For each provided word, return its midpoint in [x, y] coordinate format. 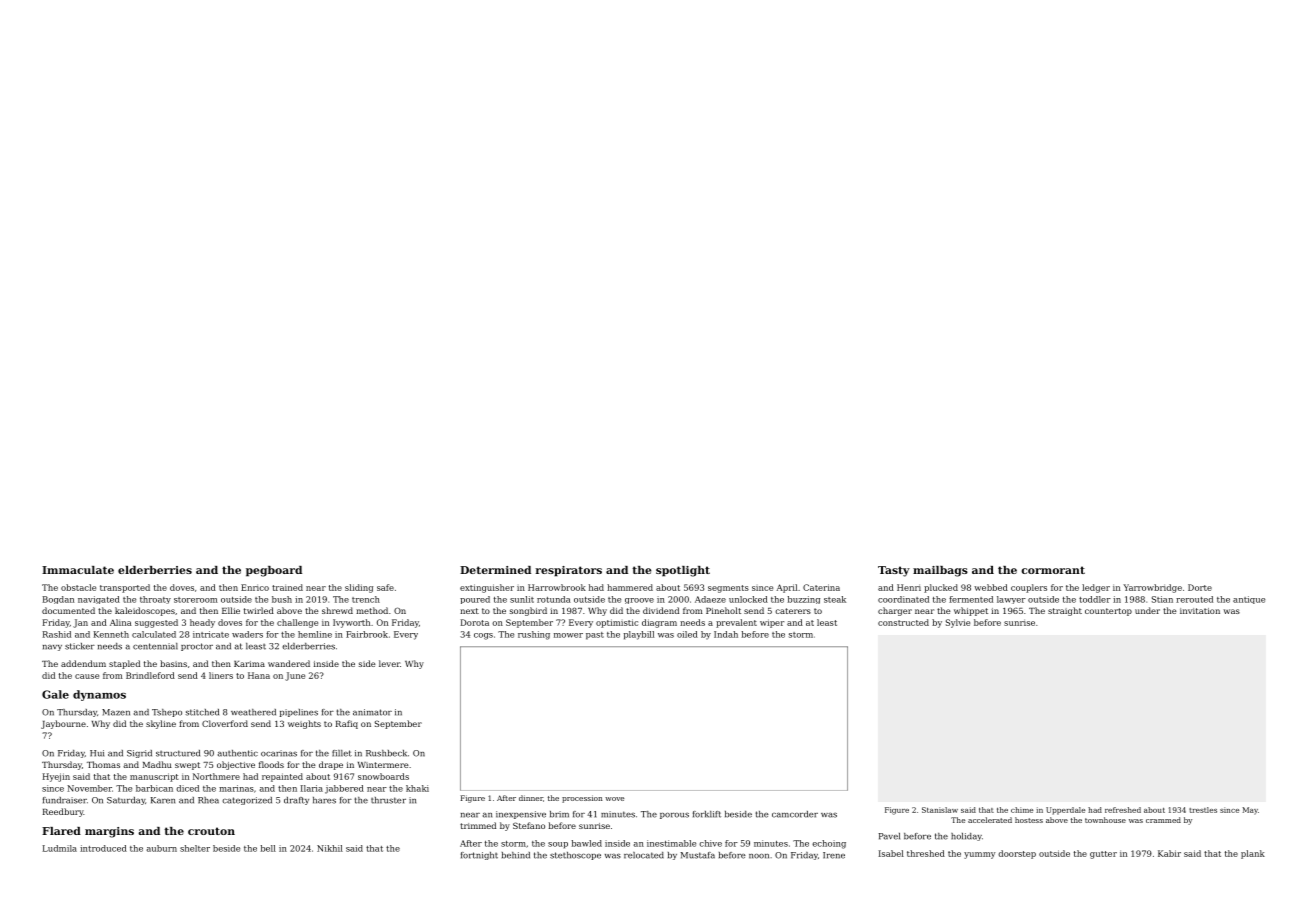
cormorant [1053, 570]
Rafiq [347, 724]
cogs [483, 636]
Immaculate [78, 570]
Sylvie [958, 623]
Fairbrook [367, 634]
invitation [1200, 611]
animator [372, 712]
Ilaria [312, 788]
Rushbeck [386, 753]
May [1250, 811]
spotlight [683, 571]
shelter [195, 848]
